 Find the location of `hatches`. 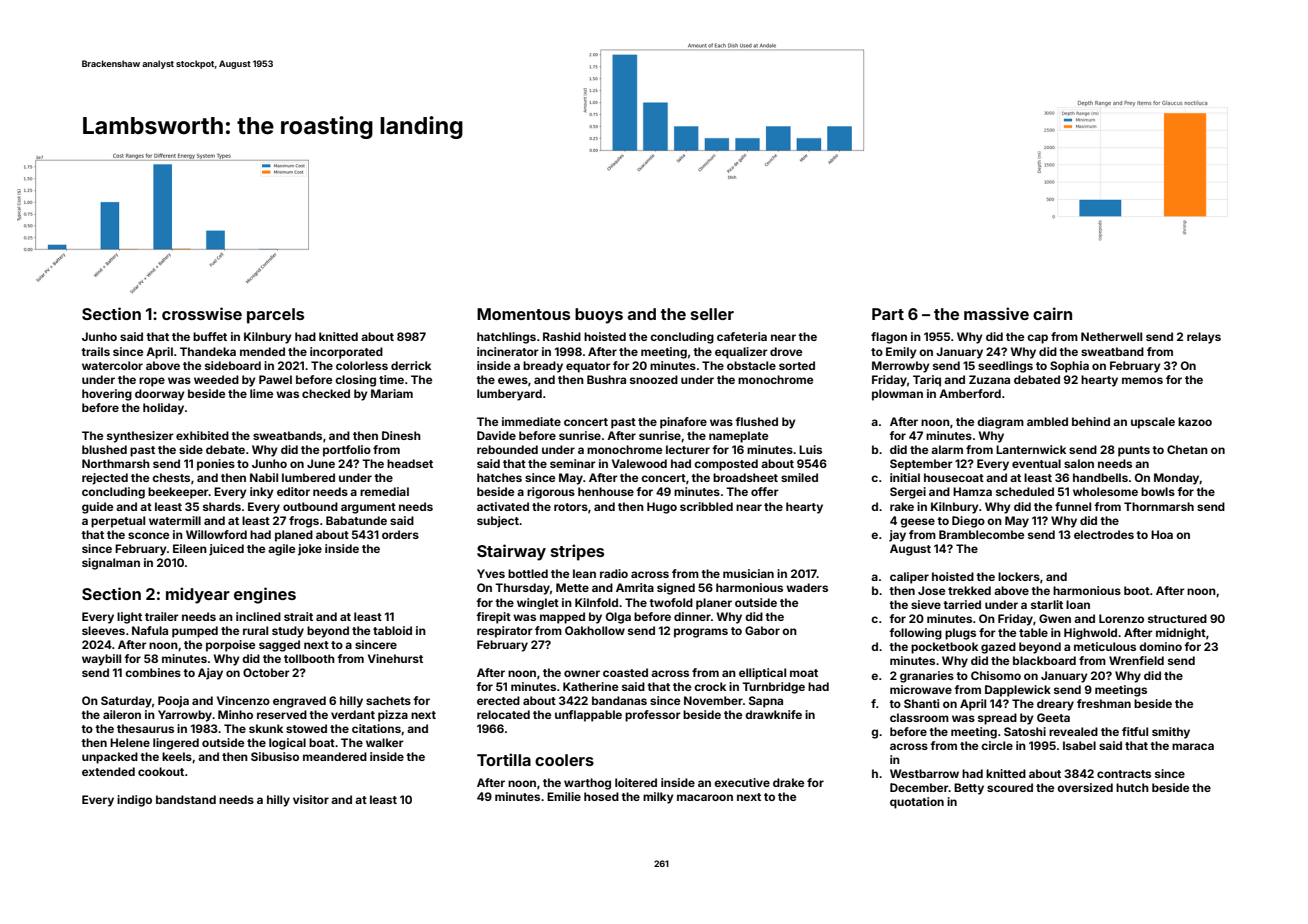

hatches is located at coordinates (499, 477).
